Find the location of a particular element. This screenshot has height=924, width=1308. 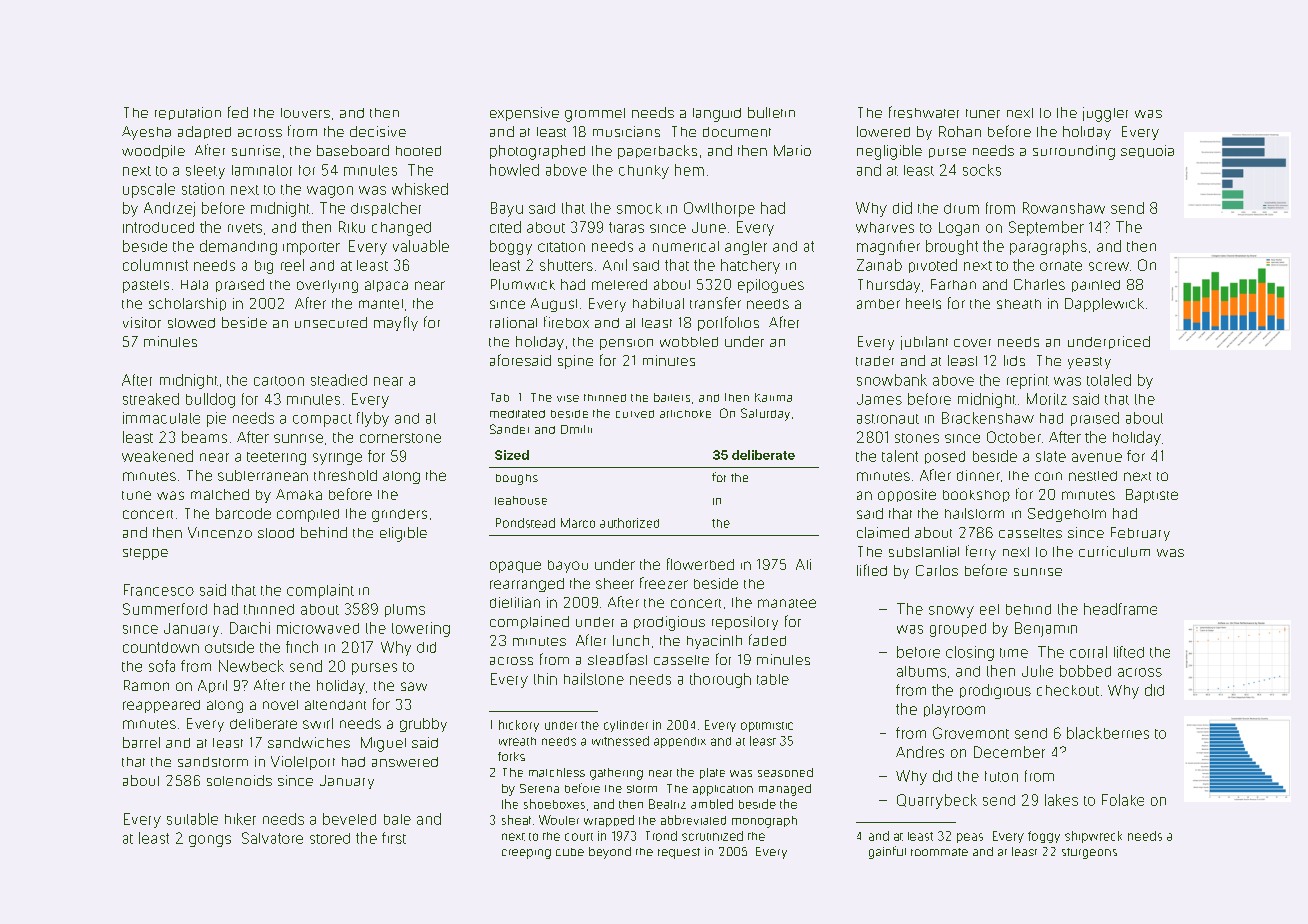

visitor is located at coordinates (142, 322).
